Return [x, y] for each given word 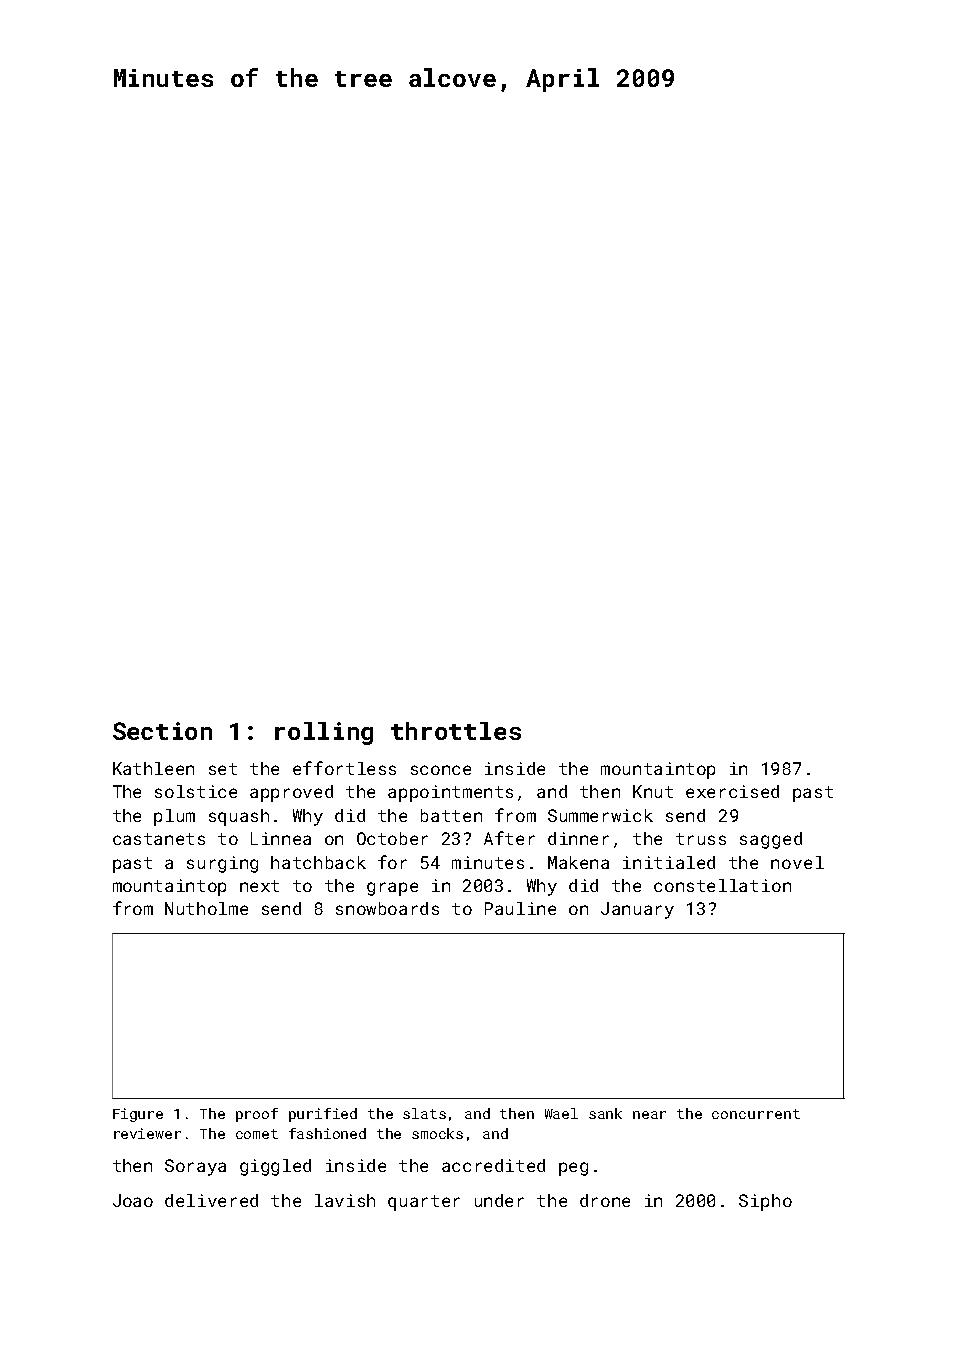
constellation [722, 885]
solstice [196, 791]
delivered [211, 1200]
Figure [138, 1115]
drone [605, 1200]
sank [605, 1113]
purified [323, 1115]
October [392, 838]
